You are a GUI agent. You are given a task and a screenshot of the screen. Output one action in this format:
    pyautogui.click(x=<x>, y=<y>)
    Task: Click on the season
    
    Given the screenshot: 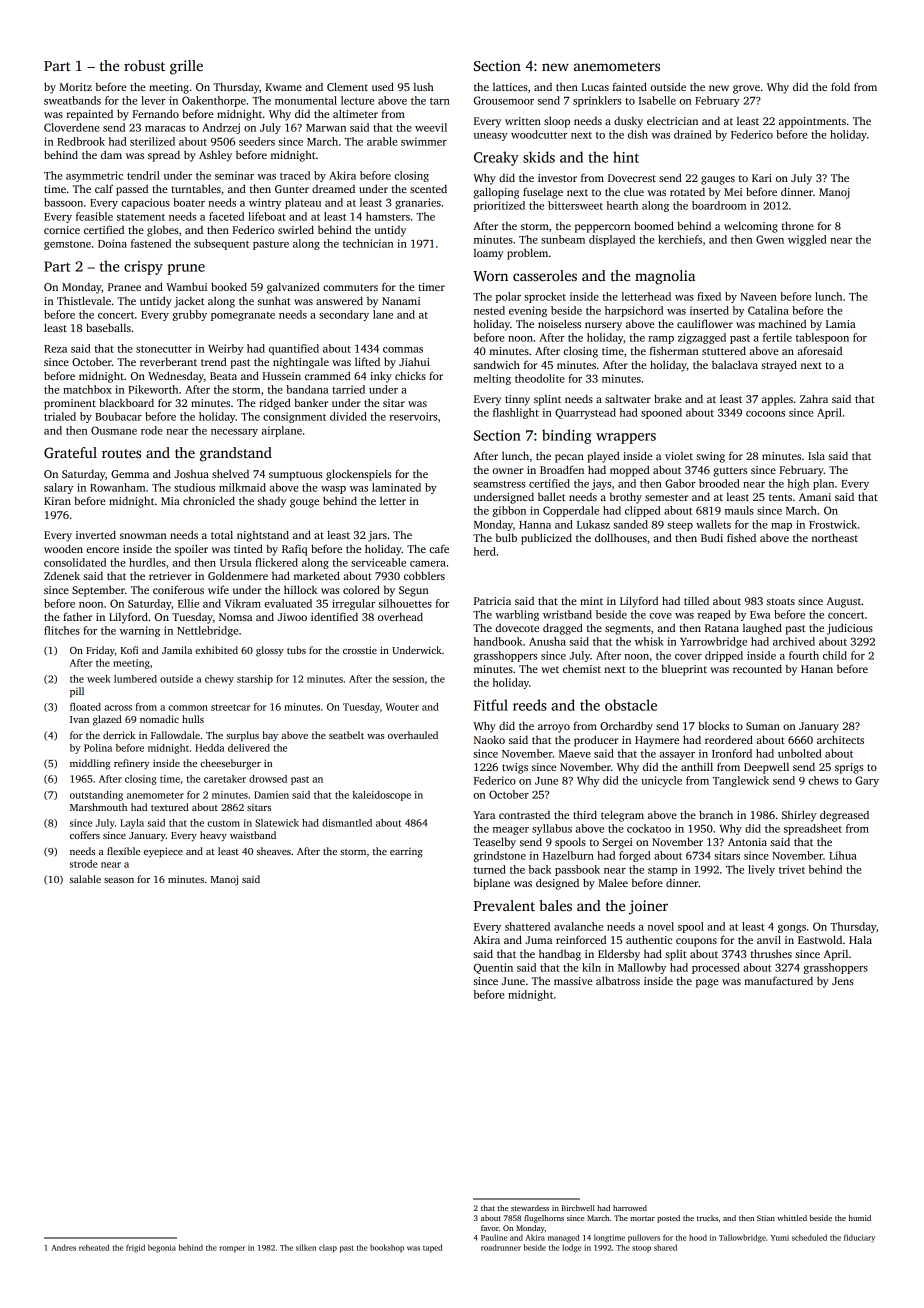 What is the action you would take?
    pyautogui.click(x=119, y=880)
